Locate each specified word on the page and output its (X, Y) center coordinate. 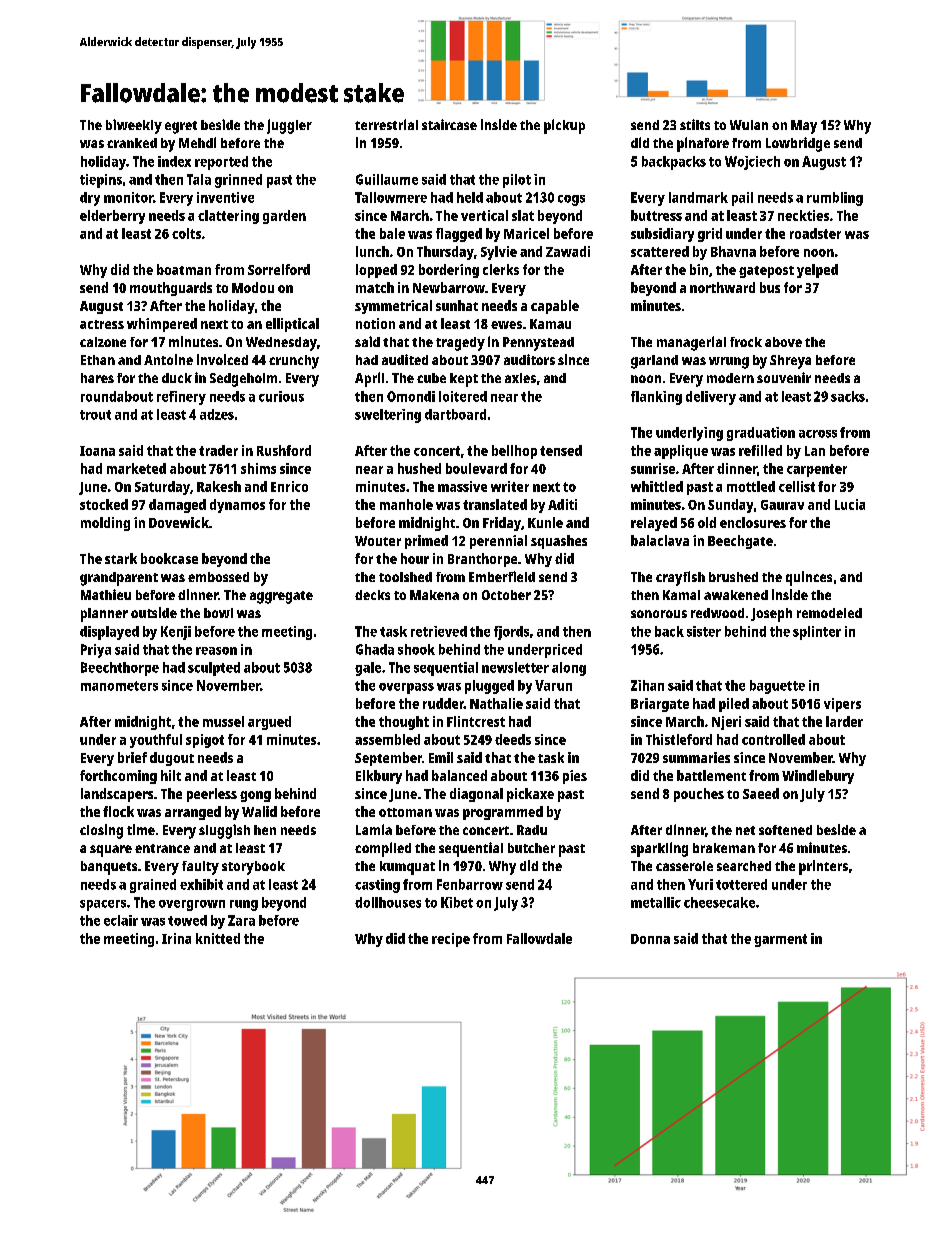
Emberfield (502, 576)
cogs (571, 200)
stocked (104, 504)
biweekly (134, 126)
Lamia (374, 829)
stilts (695, 124)
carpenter (817, 470)
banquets (109, 868)
